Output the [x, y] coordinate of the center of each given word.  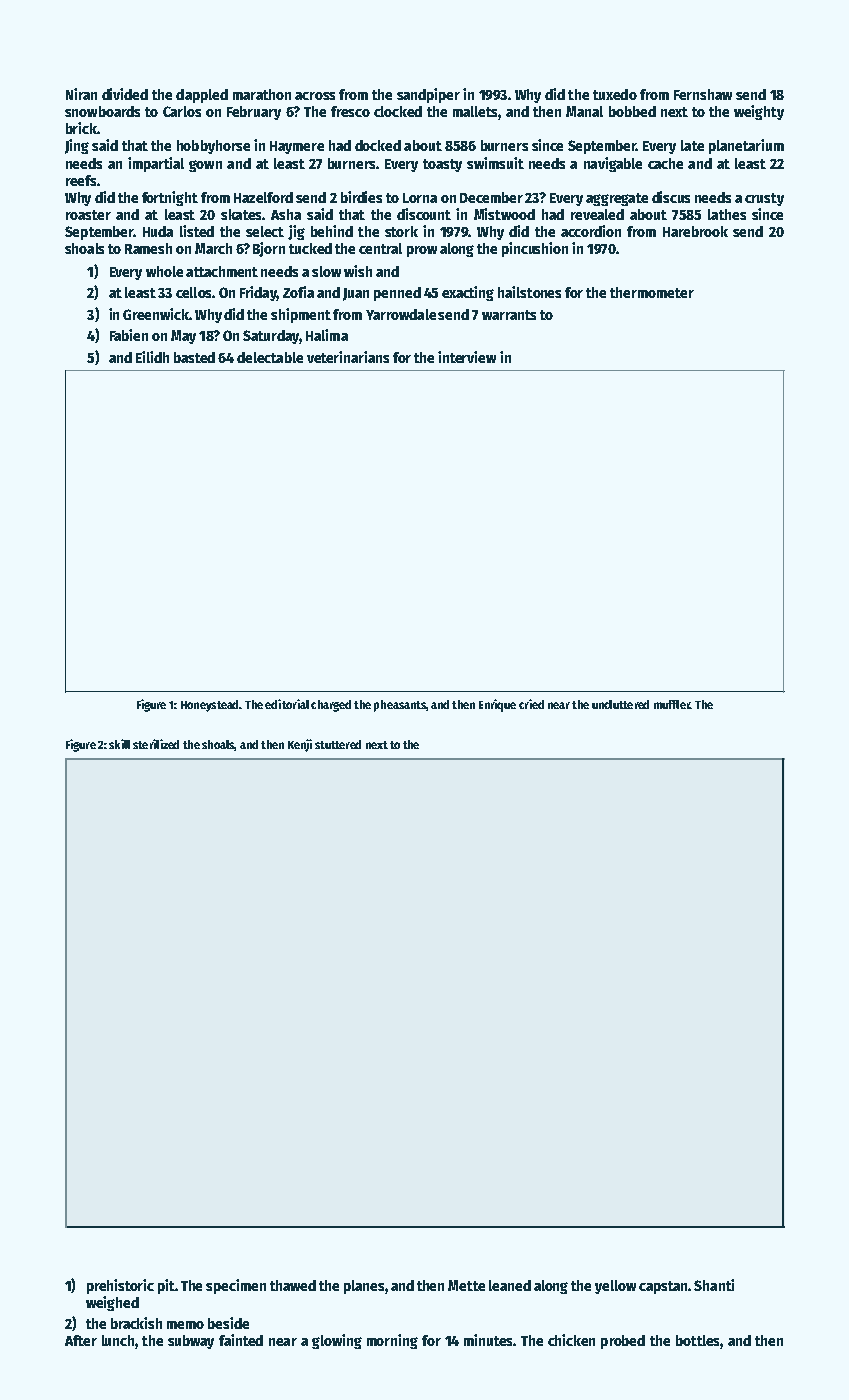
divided [125, 94]
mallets [475, 111]
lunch [118, 1340]
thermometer [652, 292]
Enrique [497, 705]
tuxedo [615, 94]
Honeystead [209, 706]
